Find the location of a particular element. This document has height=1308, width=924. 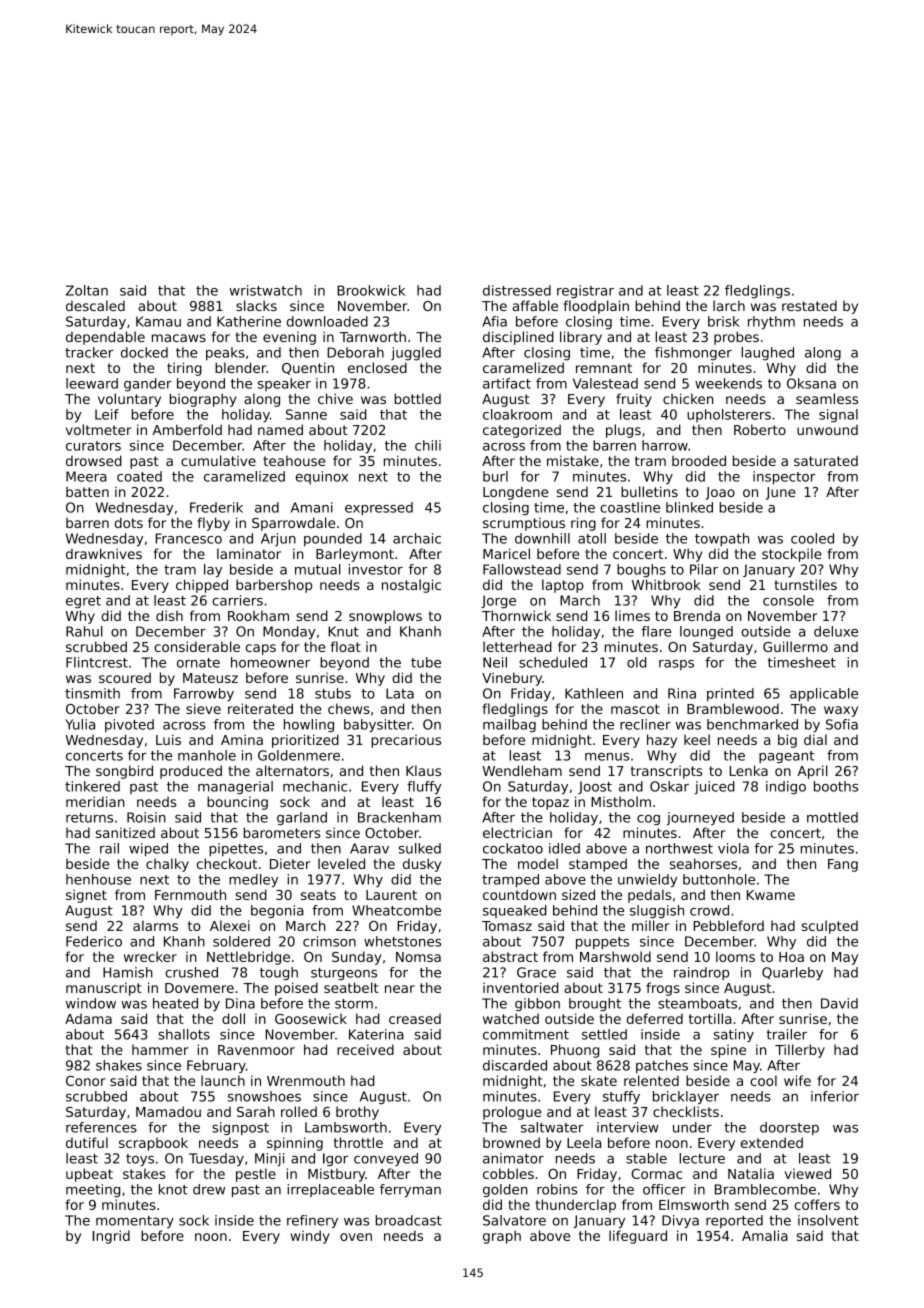

discarded is located at coordinates (515, 1065).
